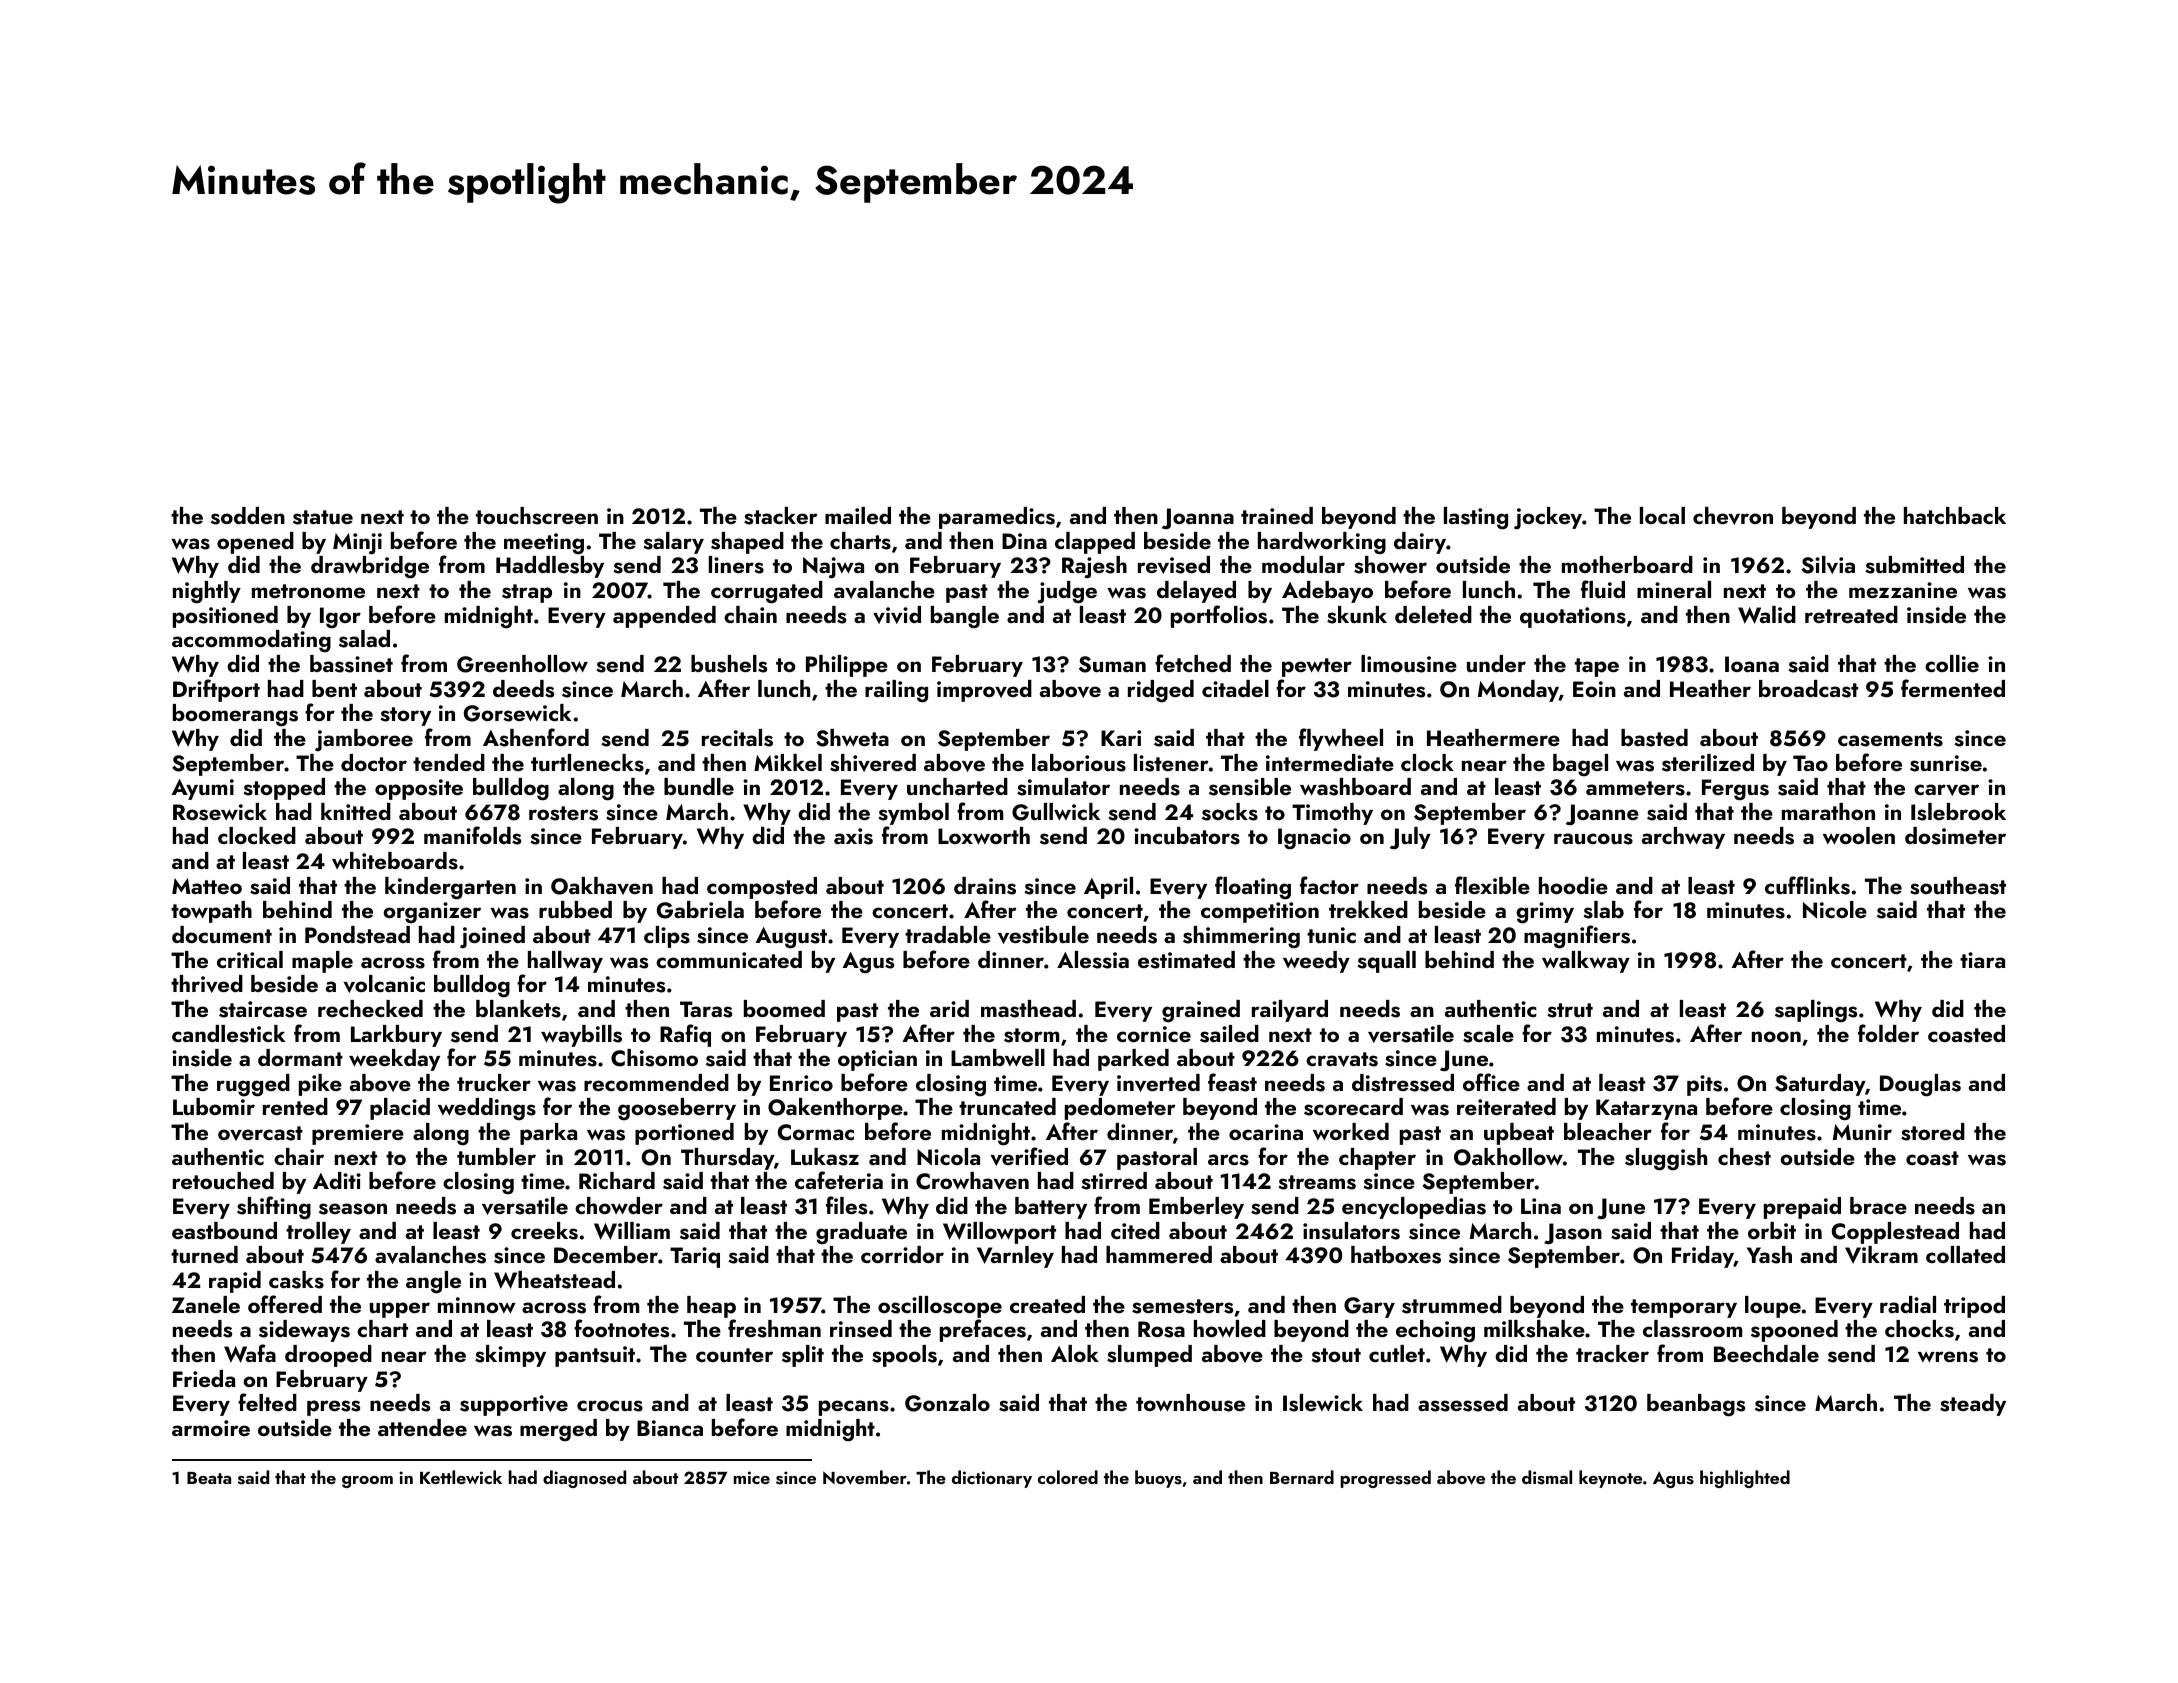 The image size is (2178, 1683). What do you see at coordinates (214, 1106) in the image?
I see `Lubomir` at bounding box center [214, 1106].
